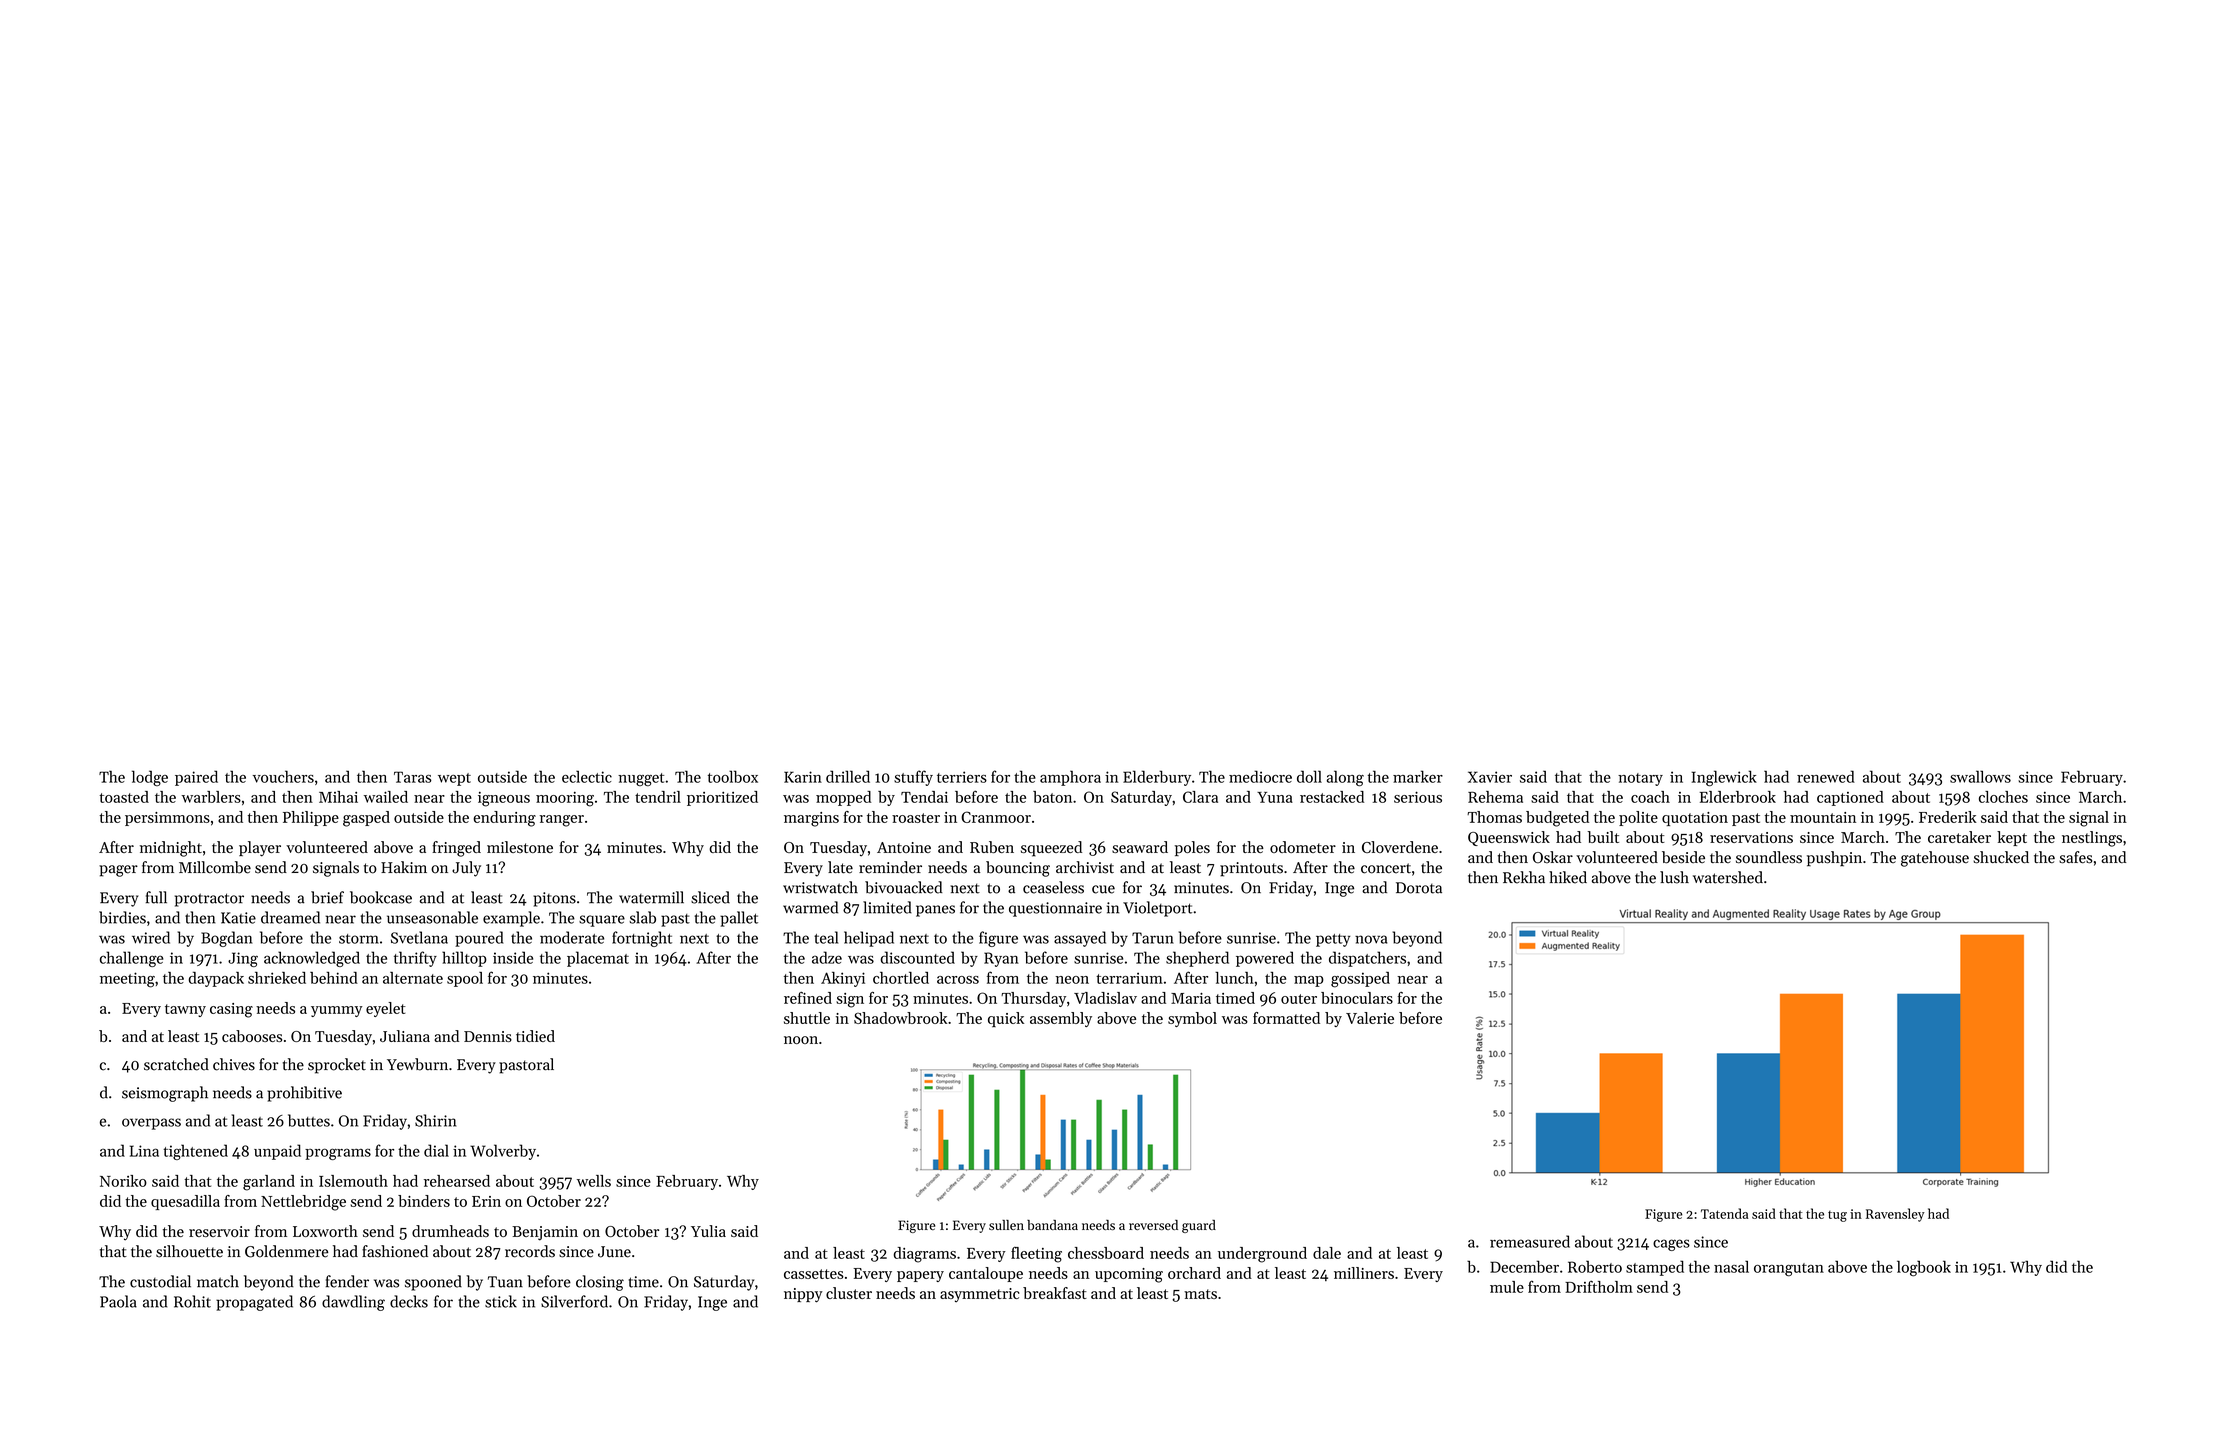  I want to click on Taras, so click(413, 777).
